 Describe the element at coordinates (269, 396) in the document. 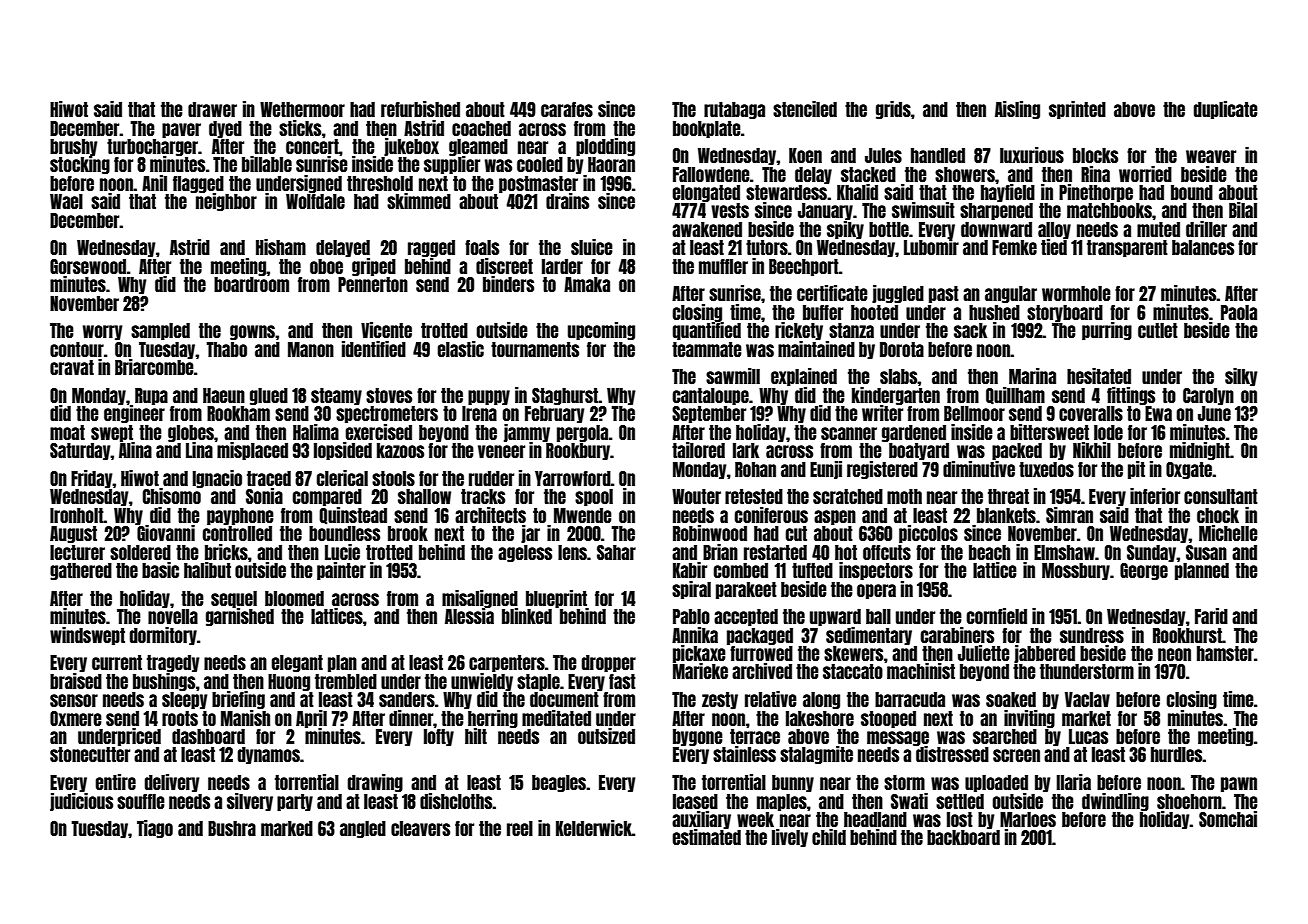

I see `glued` at that location.
